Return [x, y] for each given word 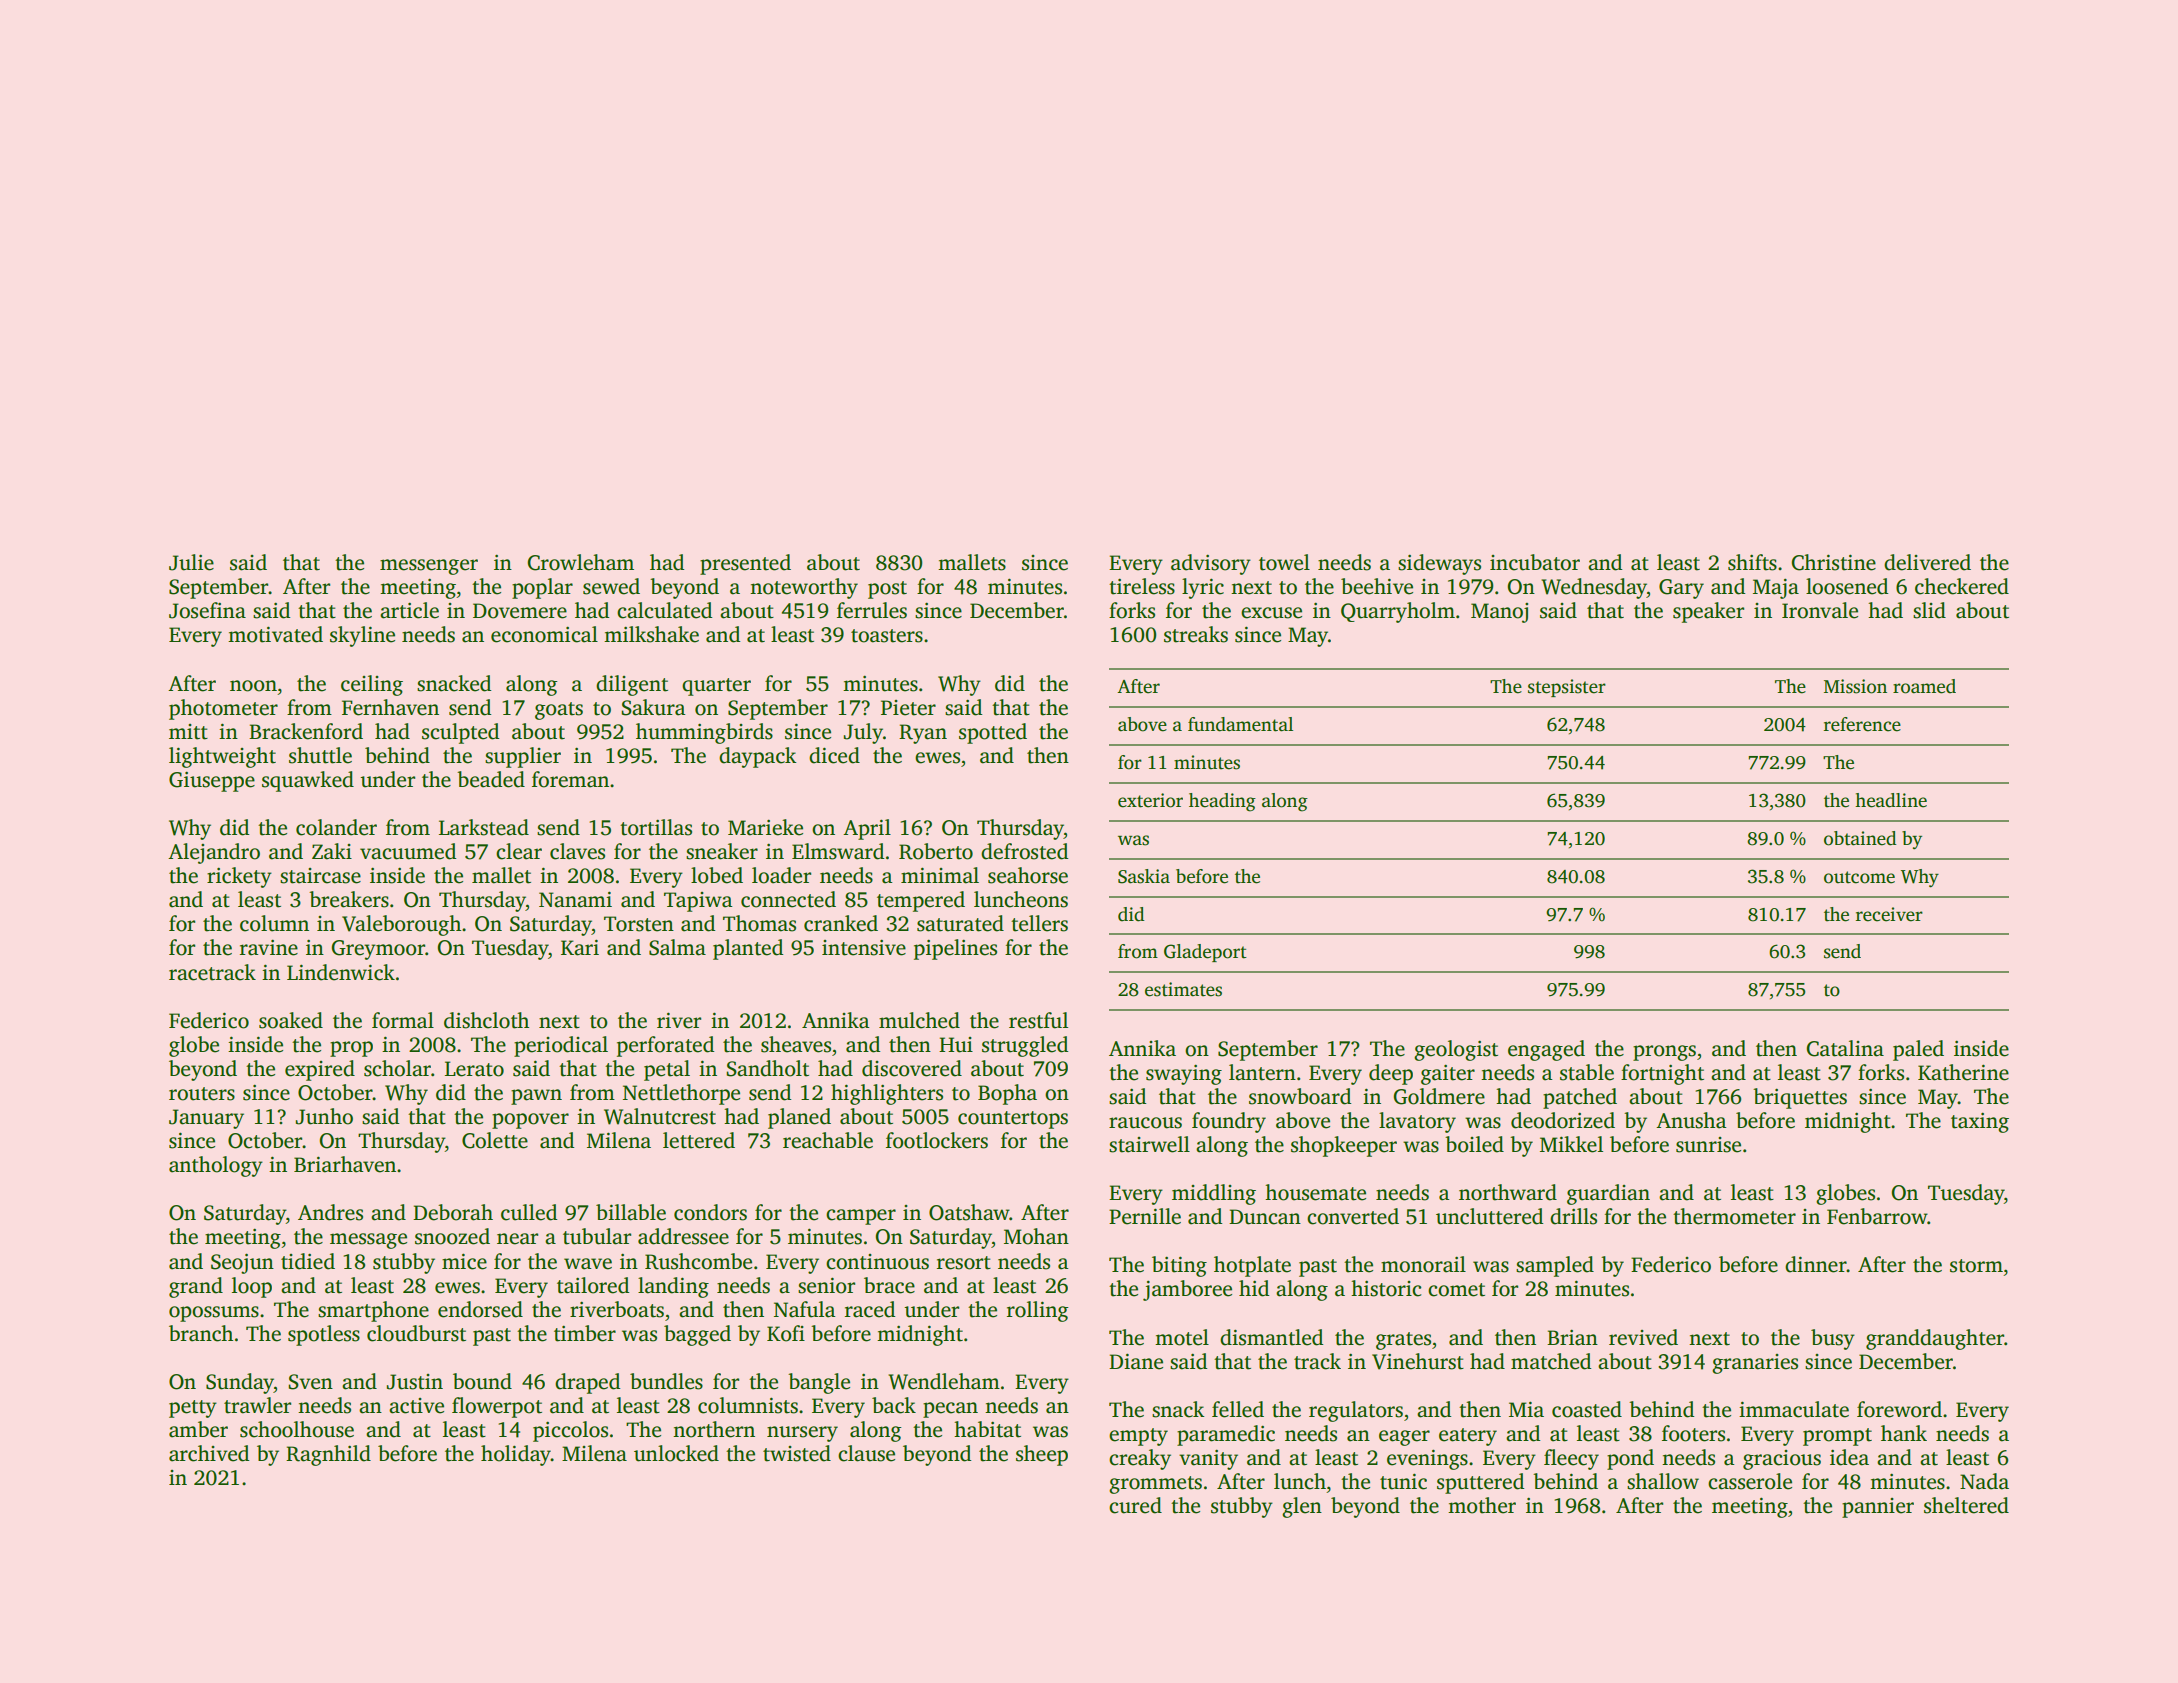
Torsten [639, 924]
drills [1573, 1216]
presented [745, 564]
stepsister [1567, 688]
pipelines [955, 949]
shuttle [320, 755]
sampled [1555, 1266]
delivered [1927, 562]
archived [209, 1453]
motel [1182, 1337]
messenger [429, 567]
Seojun [242, 1263]
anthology [216, 1166]
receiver [1889, 914]
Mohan [1036, 1236]
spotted [993, 733]
